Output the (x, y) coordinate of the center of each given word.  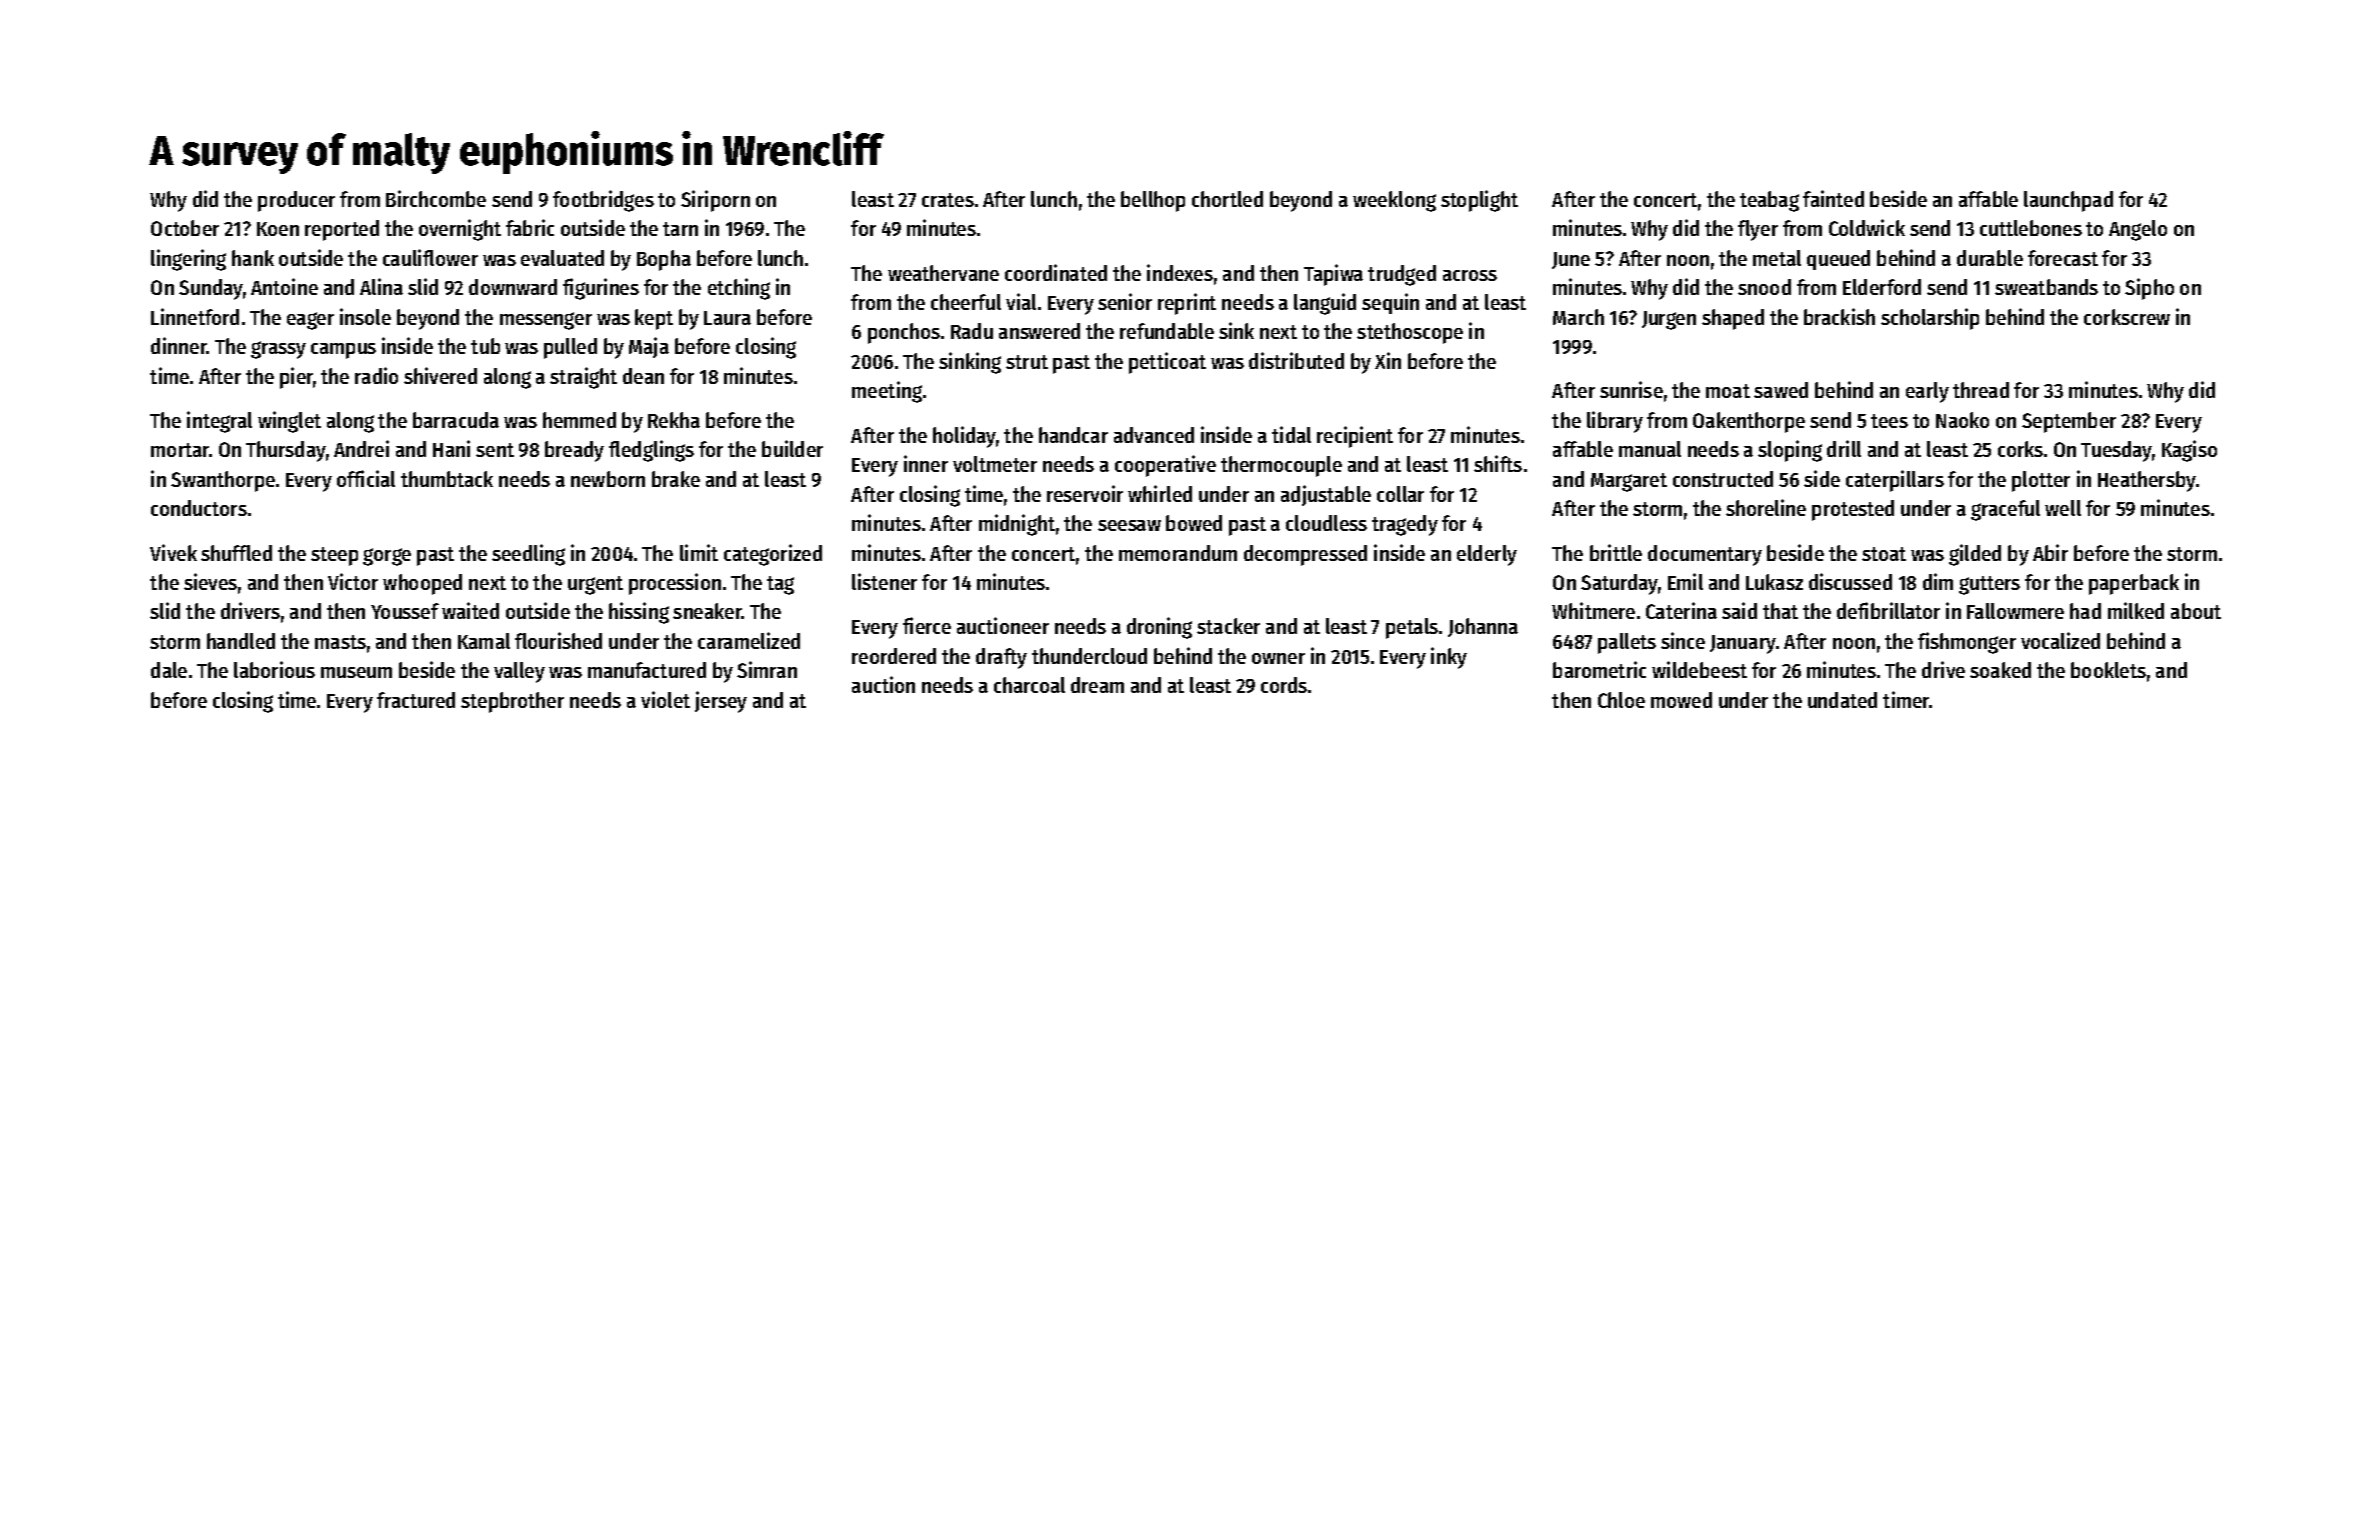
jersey (721, 702)
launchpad (2068, 201)
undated (1842, 700)
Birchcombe (436, 198)
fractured (416, 700)
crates (948, 200)
